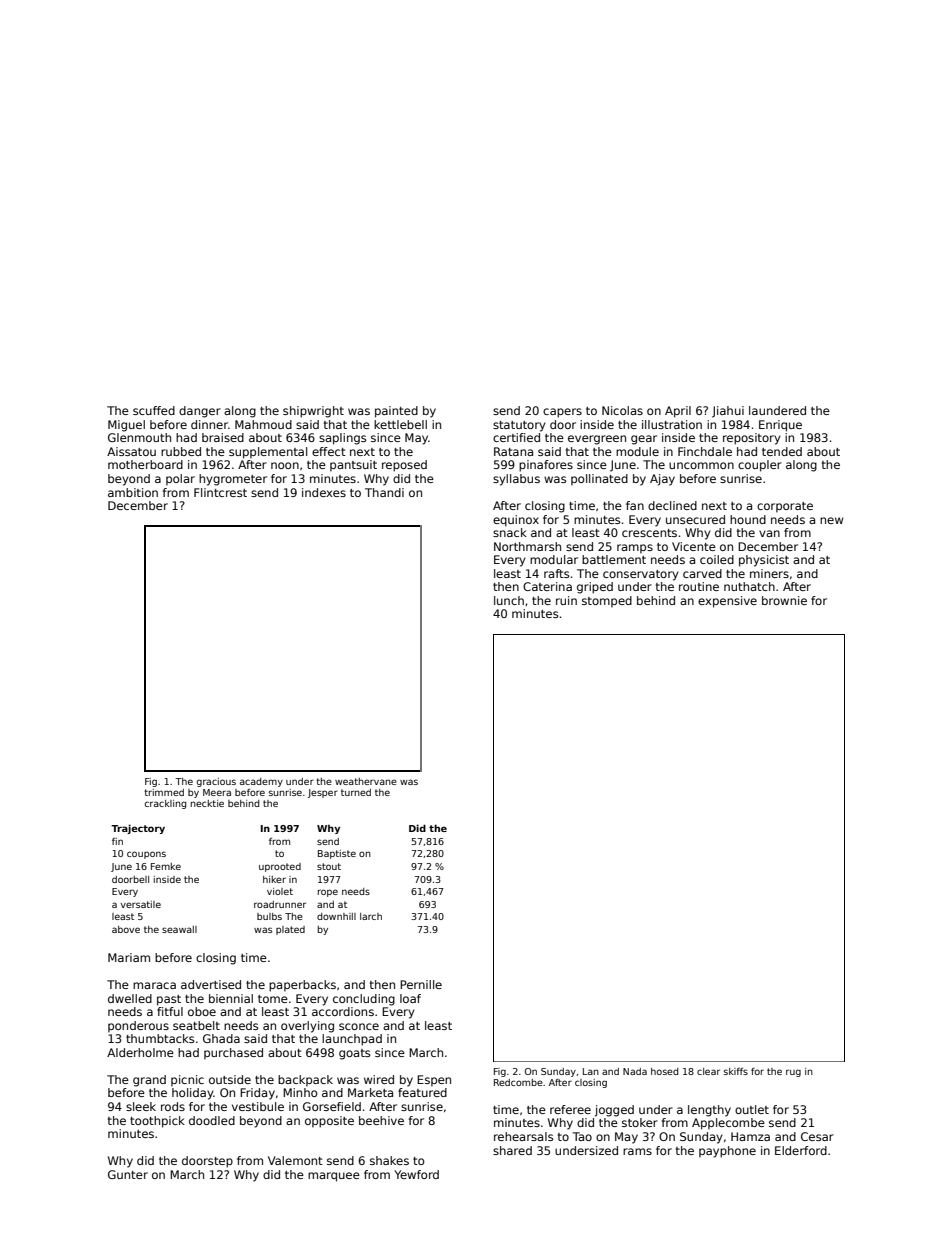 This screenshot has width=952, height=1233. What do you see at coordinates (784, 600) in the screenshot?
I see `brownie` at bounding box center [784, 600].
